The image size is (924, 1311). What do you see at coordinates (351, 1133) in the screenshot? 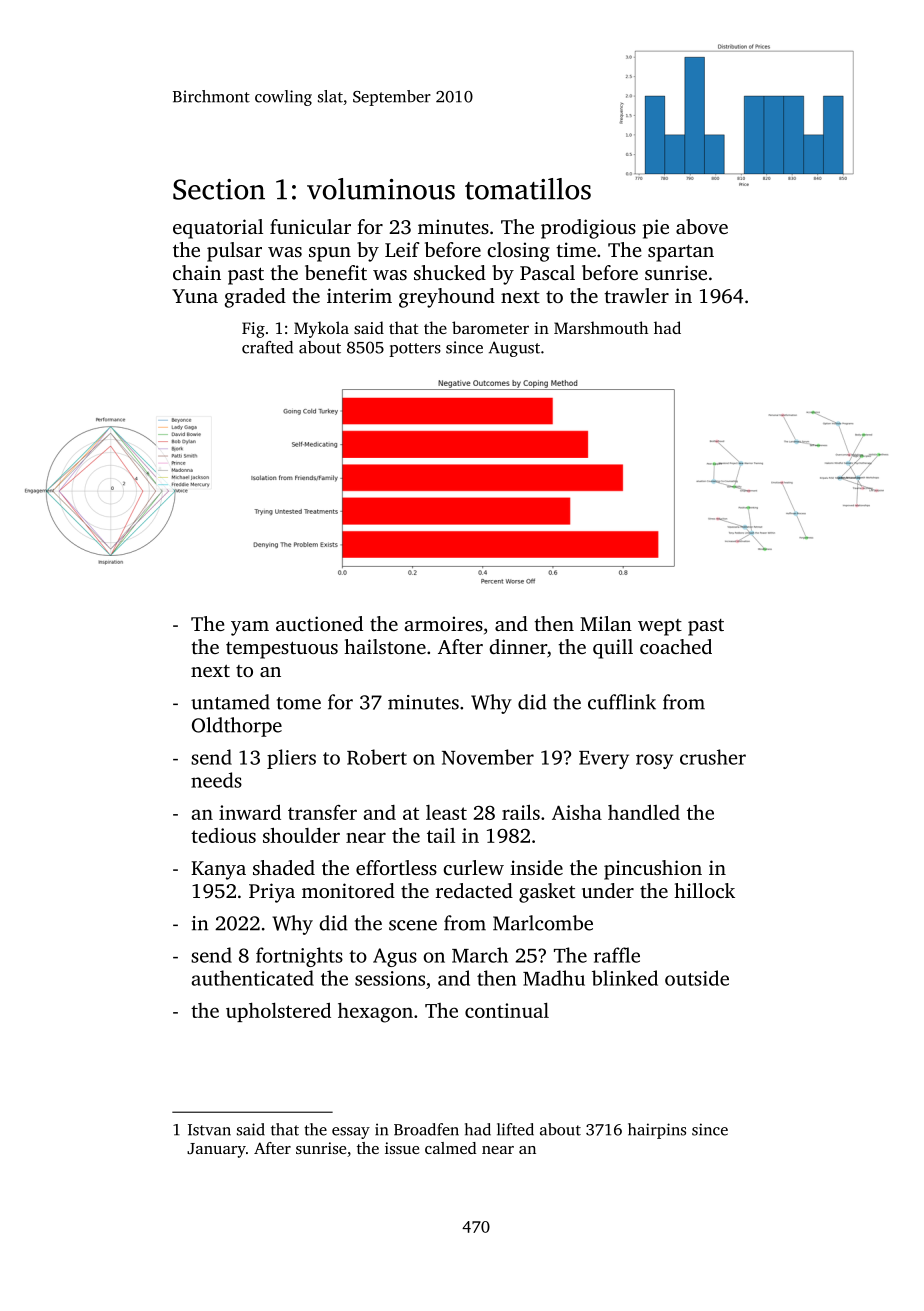
I see `essay` at bounding box center [351, 1133].
